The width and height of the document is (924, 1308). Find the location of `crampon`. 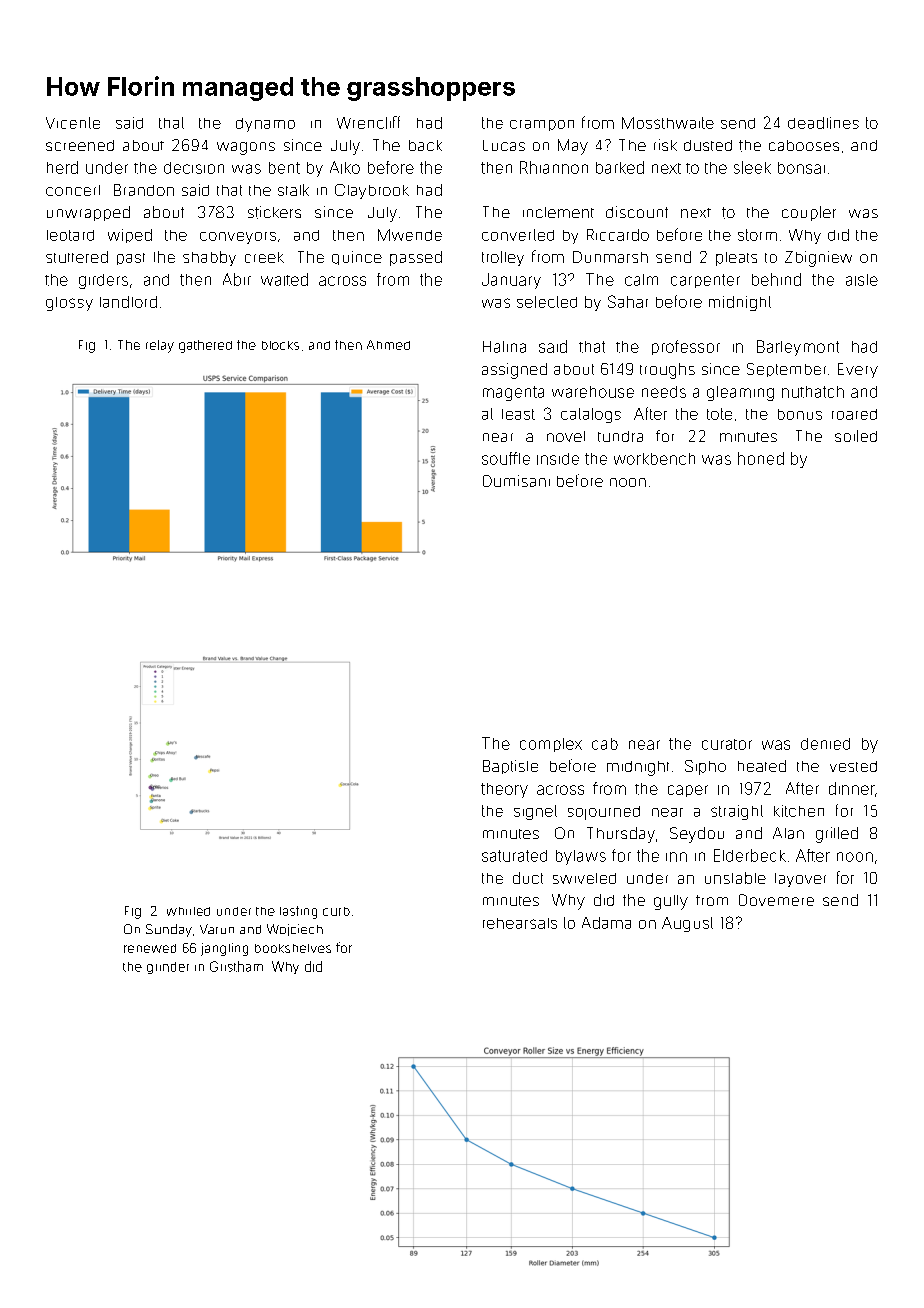

crampon is located at coordinates (542, 125).
